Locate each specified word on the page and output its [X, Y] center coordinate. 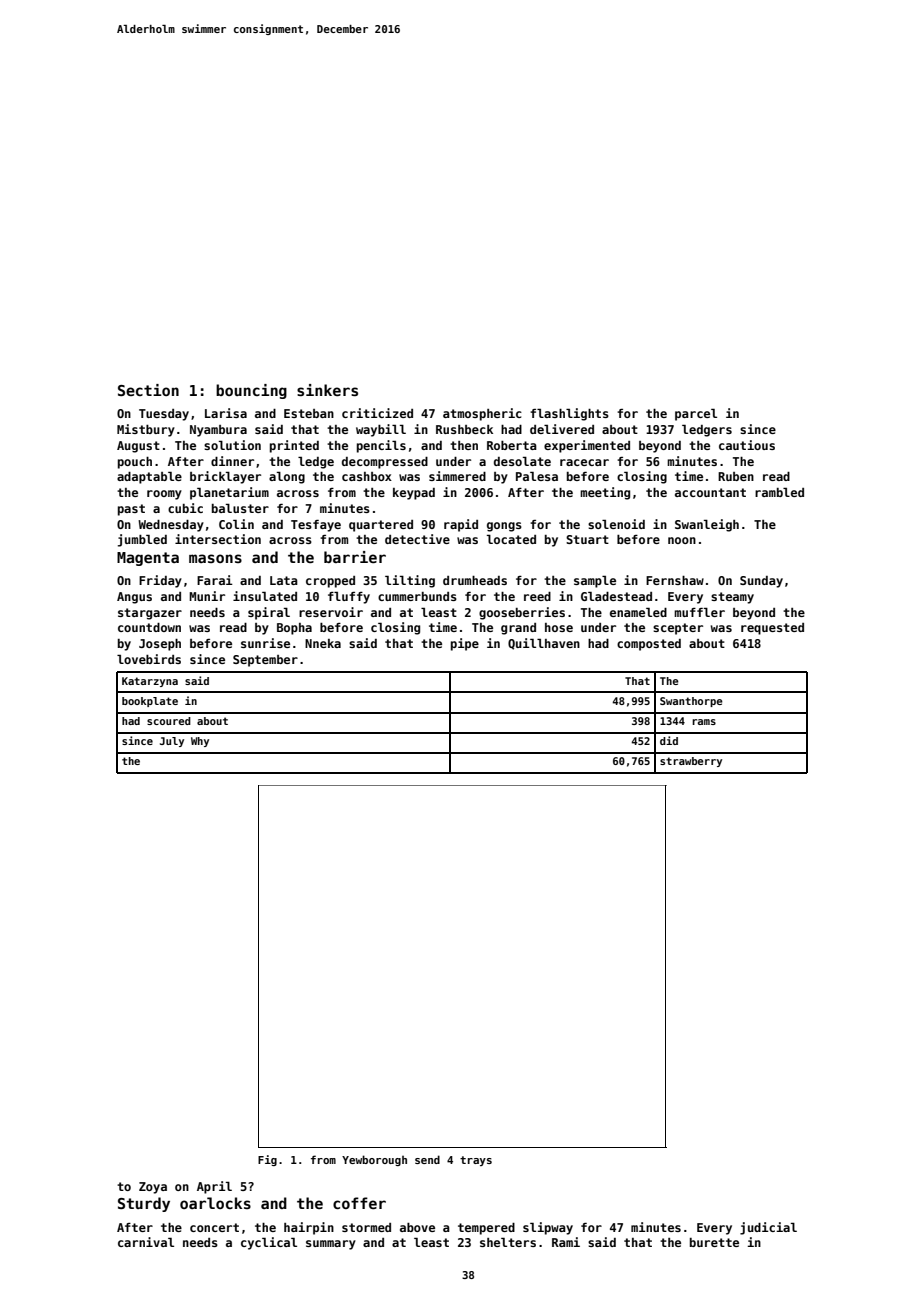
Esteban [309, 413]
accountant [710, 492]
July [172, 742]
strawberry [691, 762]
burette [714, 1242]
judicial [768, 1228]
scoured [169, 721]
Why [200, 742]
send [427, 1159]
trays [476, 1161]
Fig [267, 1160]
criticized [377, 413]
